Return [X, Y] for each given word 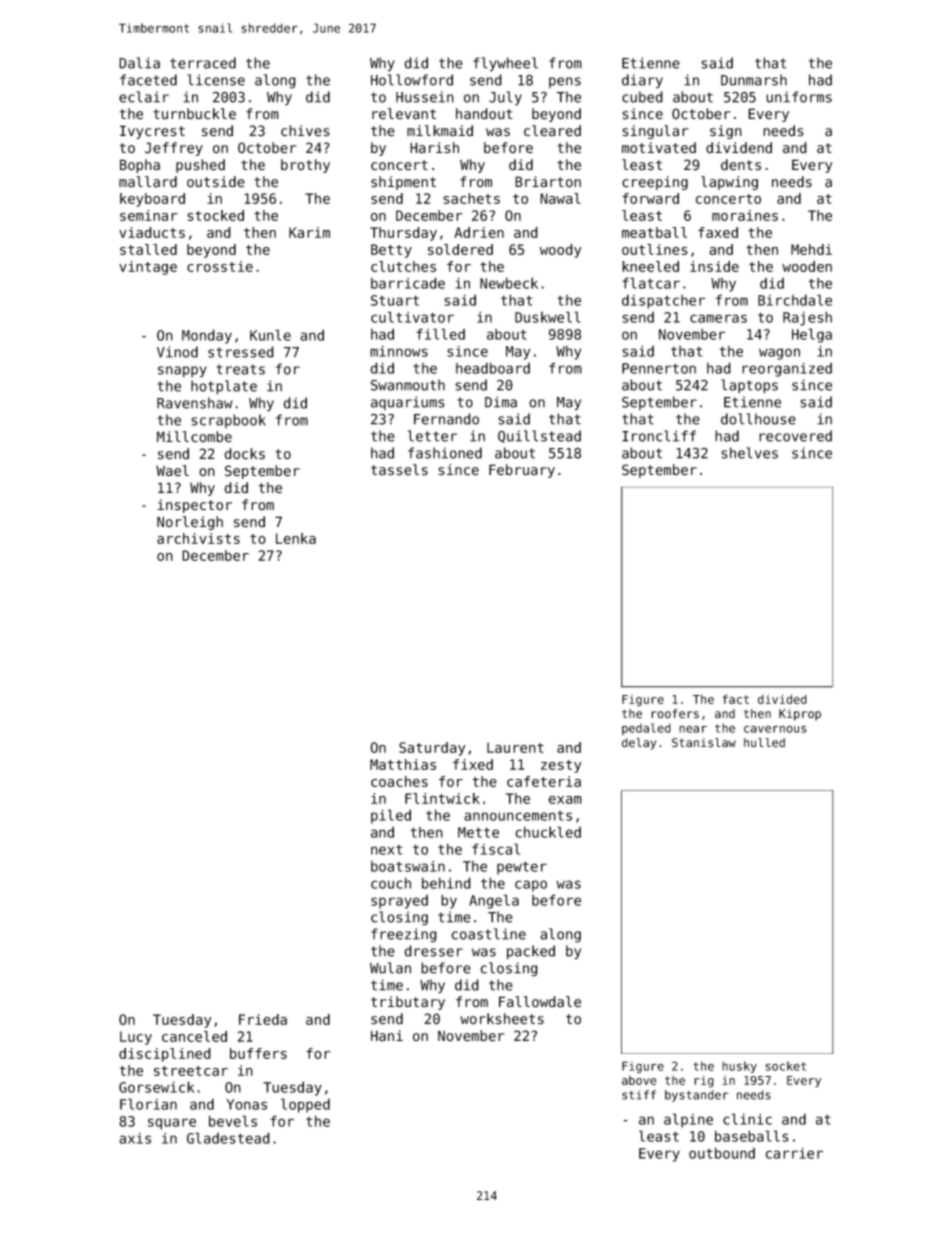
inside [714, 266]
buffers [258, 1053]
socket [785, 1066]
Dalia [139, 63]
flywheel [505, 64]
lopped [305, 1105]
